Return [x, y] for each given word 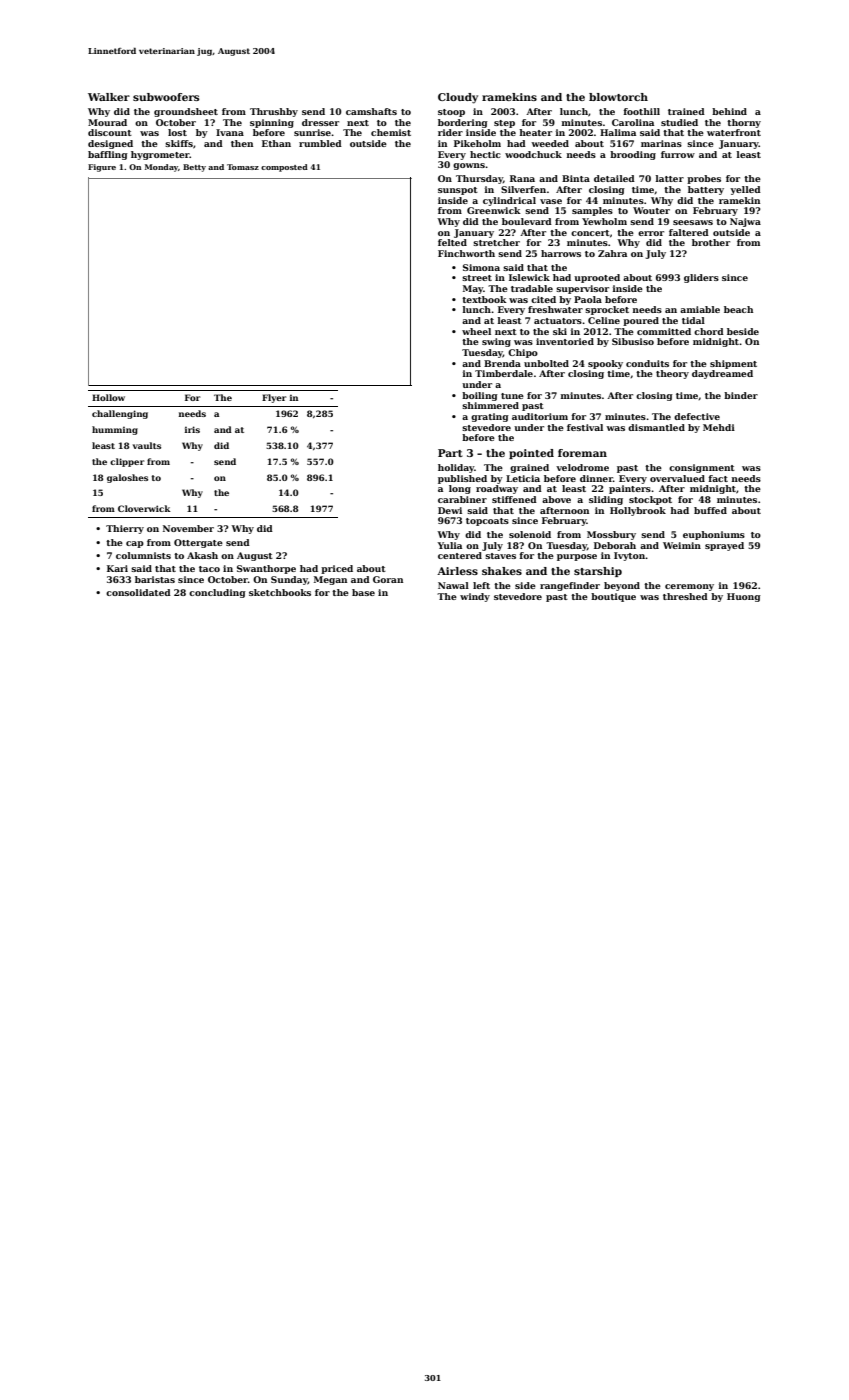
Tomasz [243, 167]
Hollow [108, 397]
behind [729, 111]
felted [452, 242]
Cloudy [458, 98]
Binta [576, 178]
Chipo [523, 353]
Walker [109, 97]
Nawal [453, 585]
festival [585, 427]
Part [450, 453]
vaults [147, 445]
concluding [217, 593]
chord [709, 331]
